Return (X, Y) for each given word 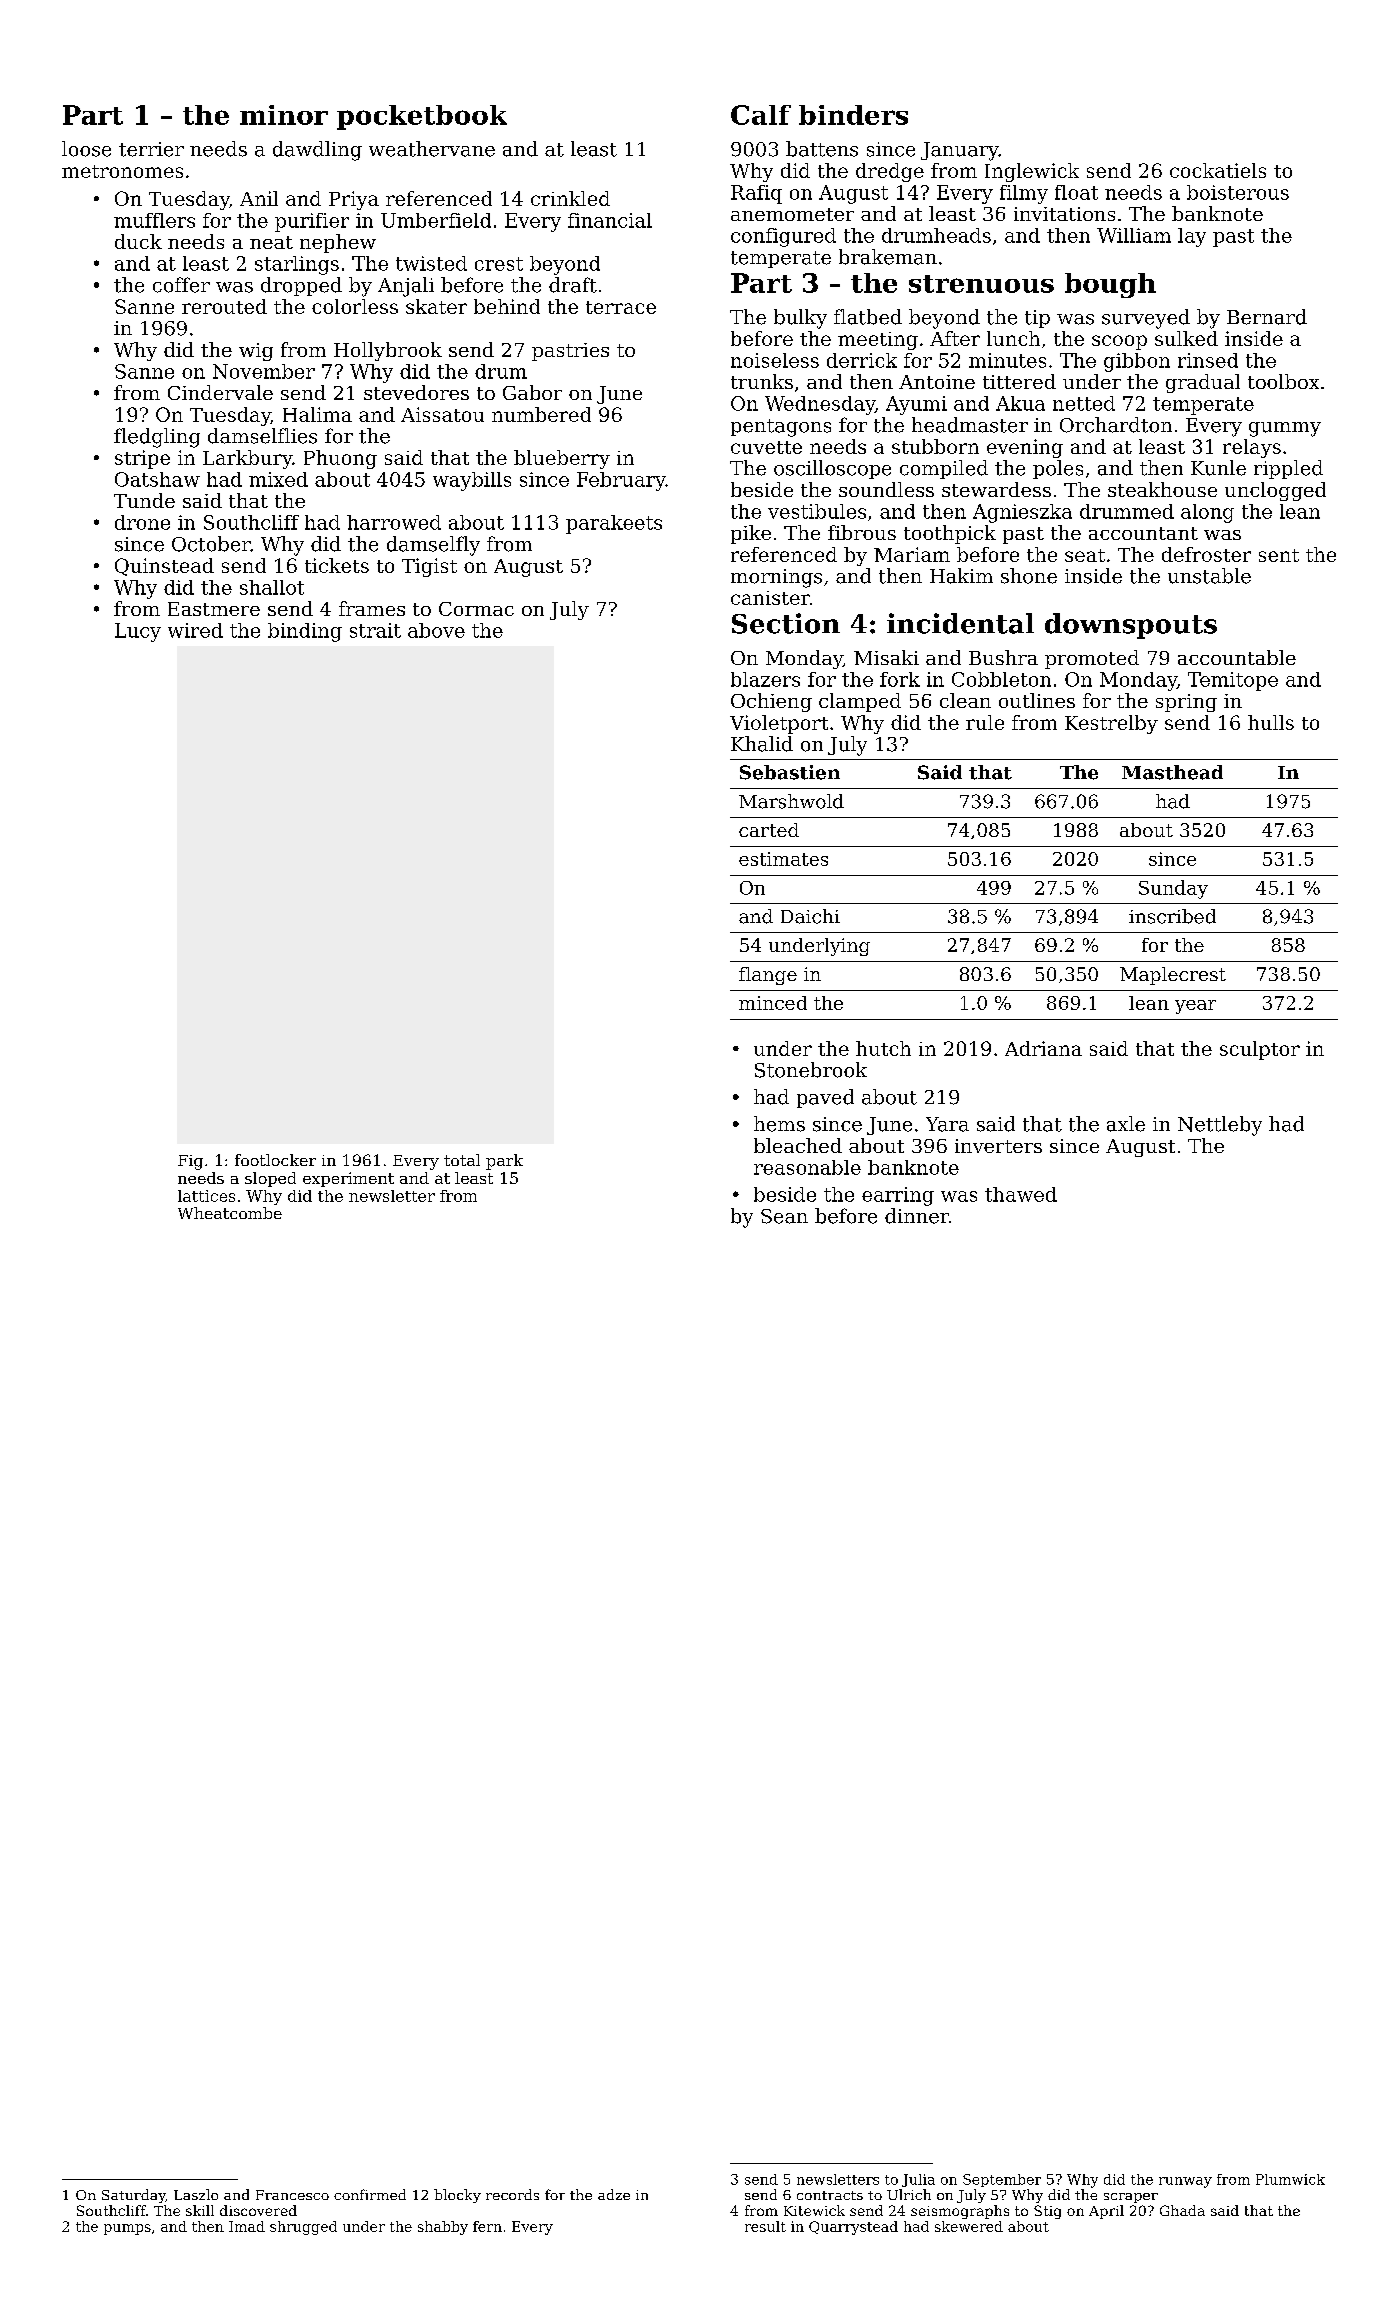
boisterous (1238, 192)
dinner (917, 1216)
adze (614, 2194)
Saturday (134, 2196)
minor (284, 115)
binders (853, 115)
